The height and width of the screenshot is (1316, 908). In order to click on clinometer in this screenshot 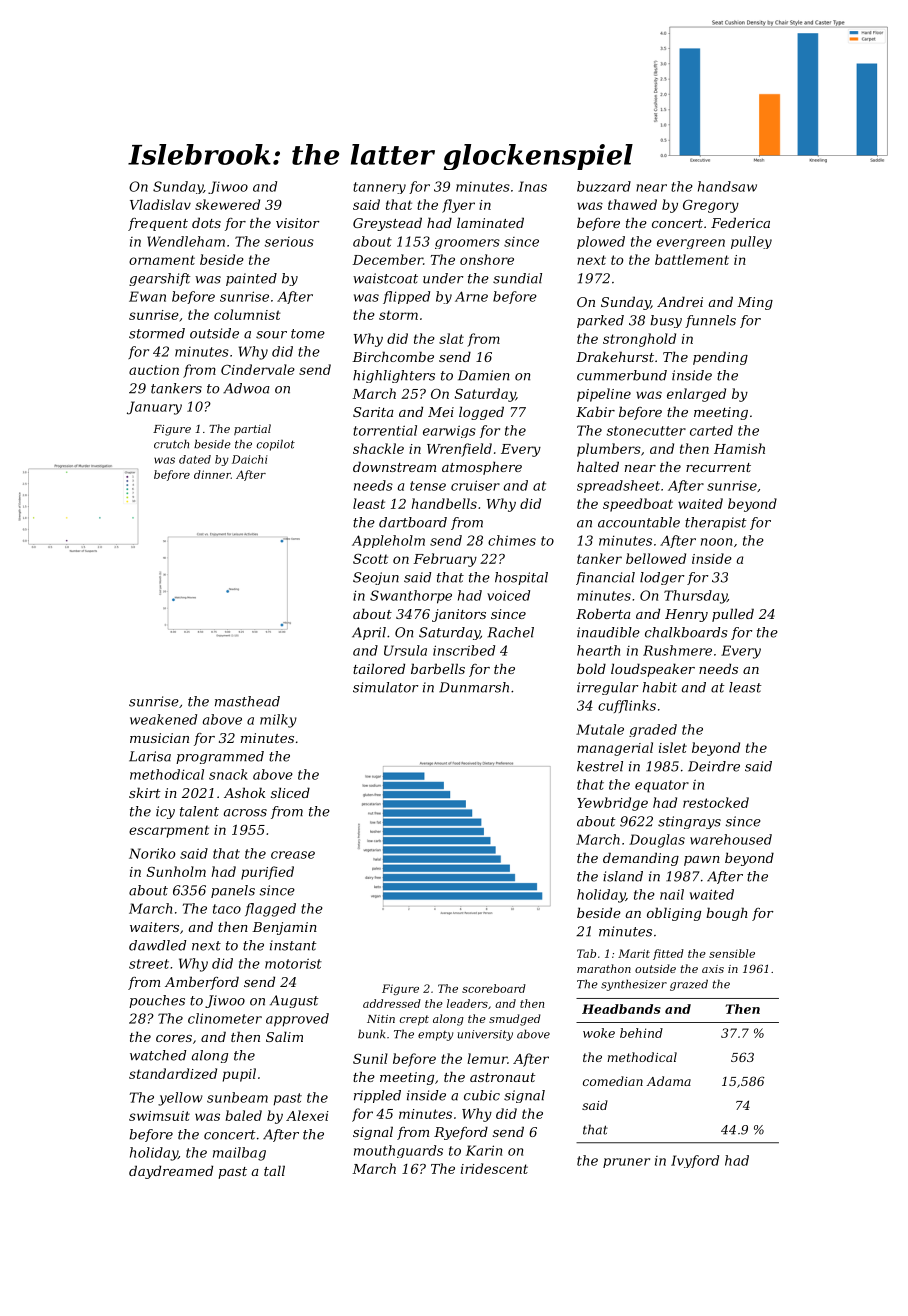, I will do `click(225, 1018)`.
